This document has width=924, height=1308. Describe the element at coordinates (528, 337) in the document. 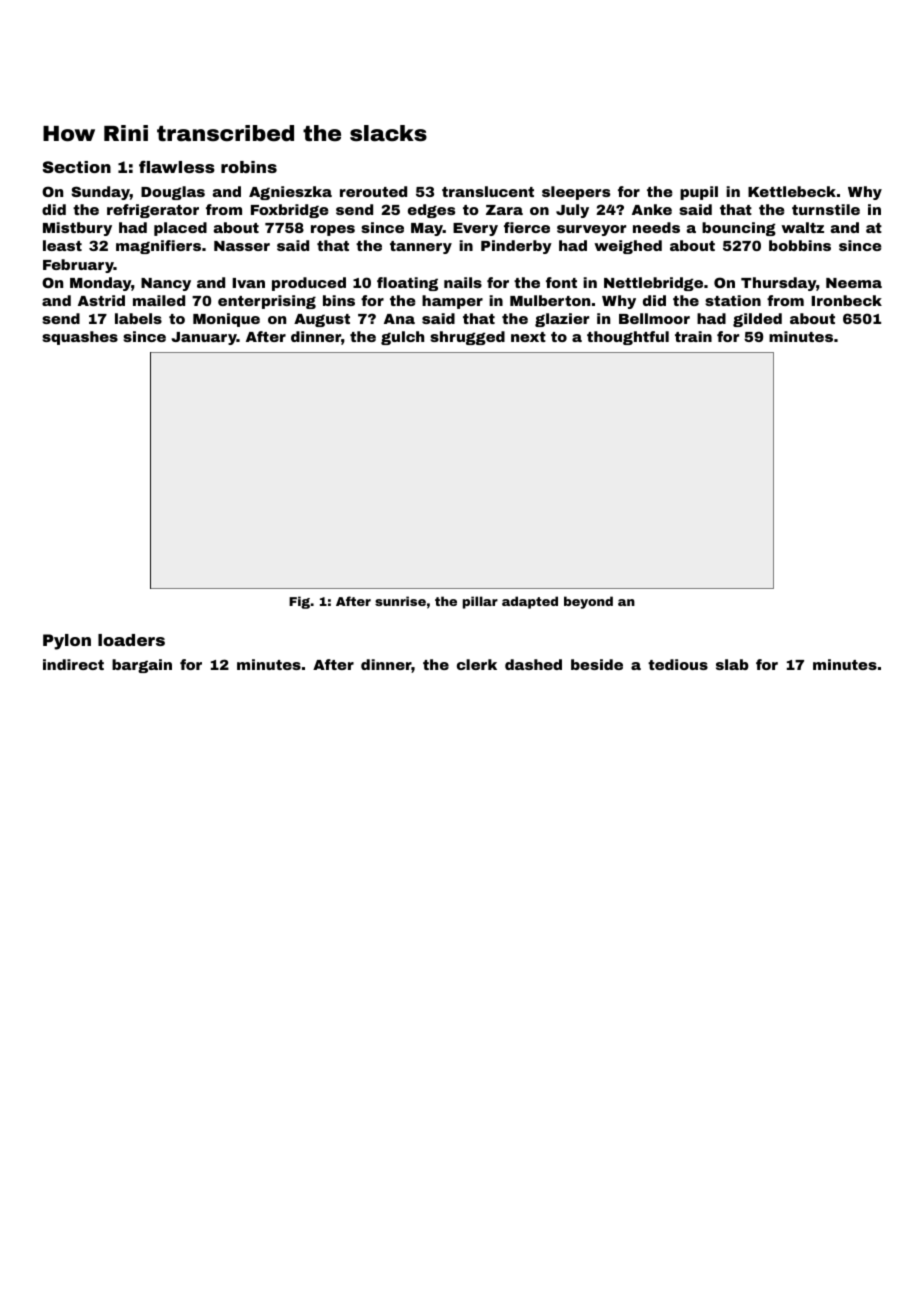

I see `next` at that location.
